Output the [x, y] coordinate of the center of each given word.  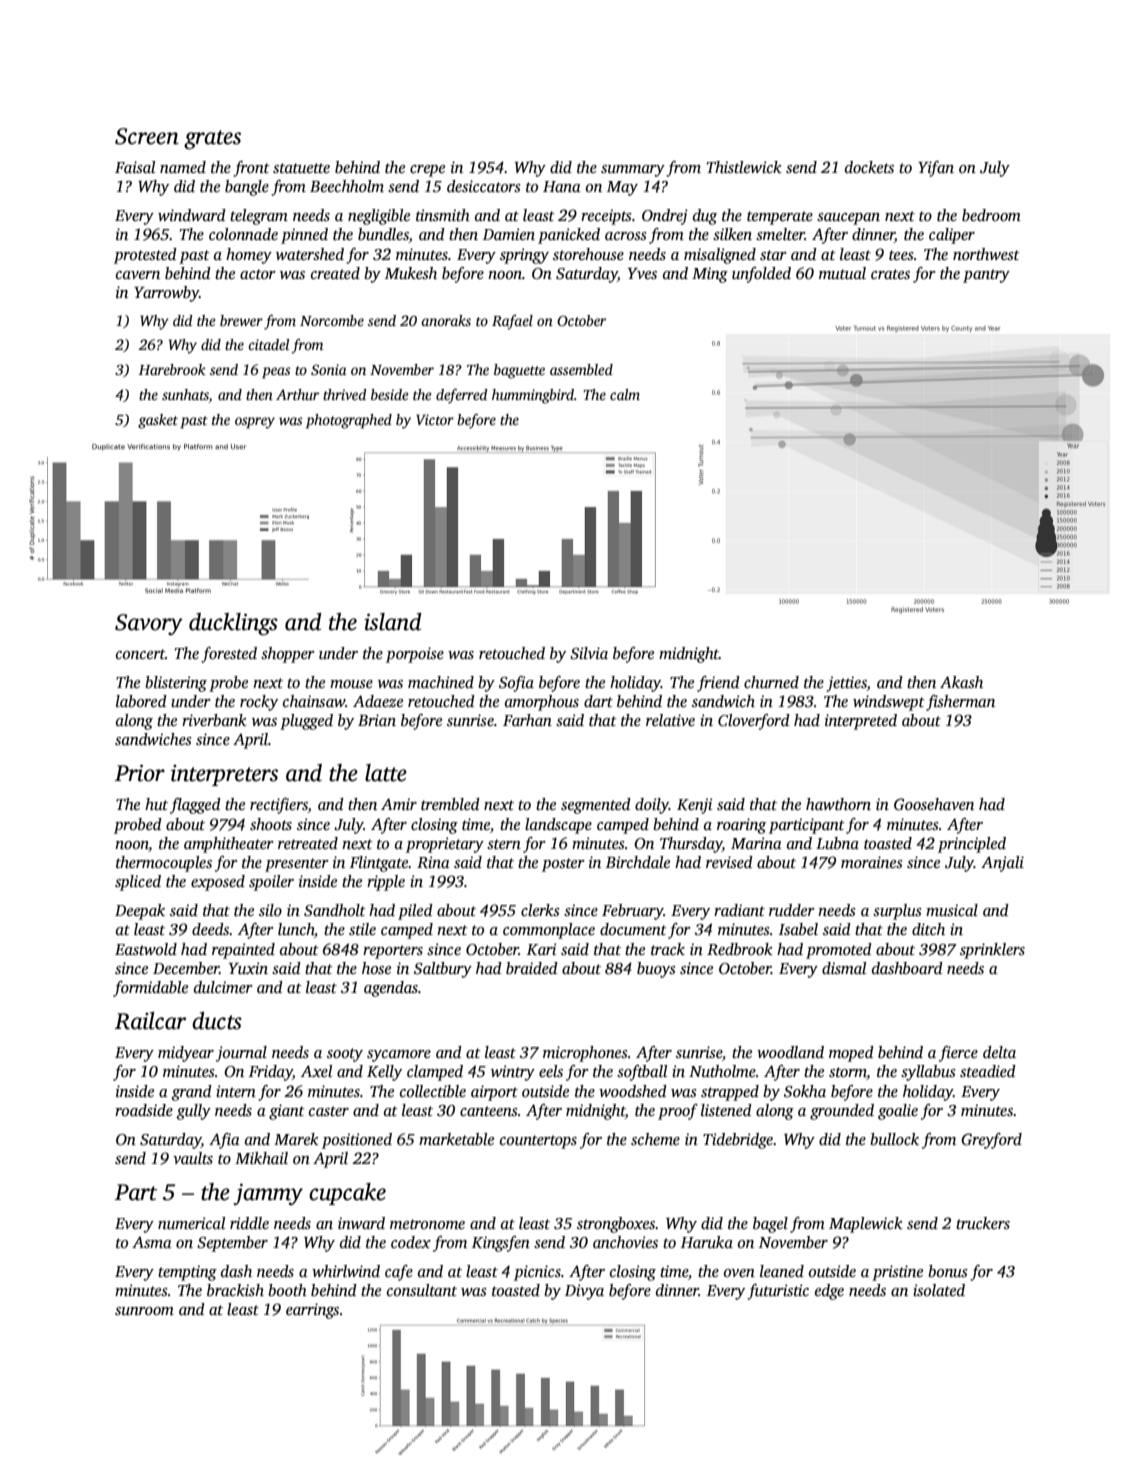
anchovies [625, 1242]
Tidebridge [738, 1141]
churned [771, 682]
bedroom [991, 215]
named [183, 167]
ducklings [233, 624]
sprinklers [992, 951]
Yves [642, 274]
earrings [312, 1311]
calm [625, 394]
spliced [138, 883]
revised [729, 862]
